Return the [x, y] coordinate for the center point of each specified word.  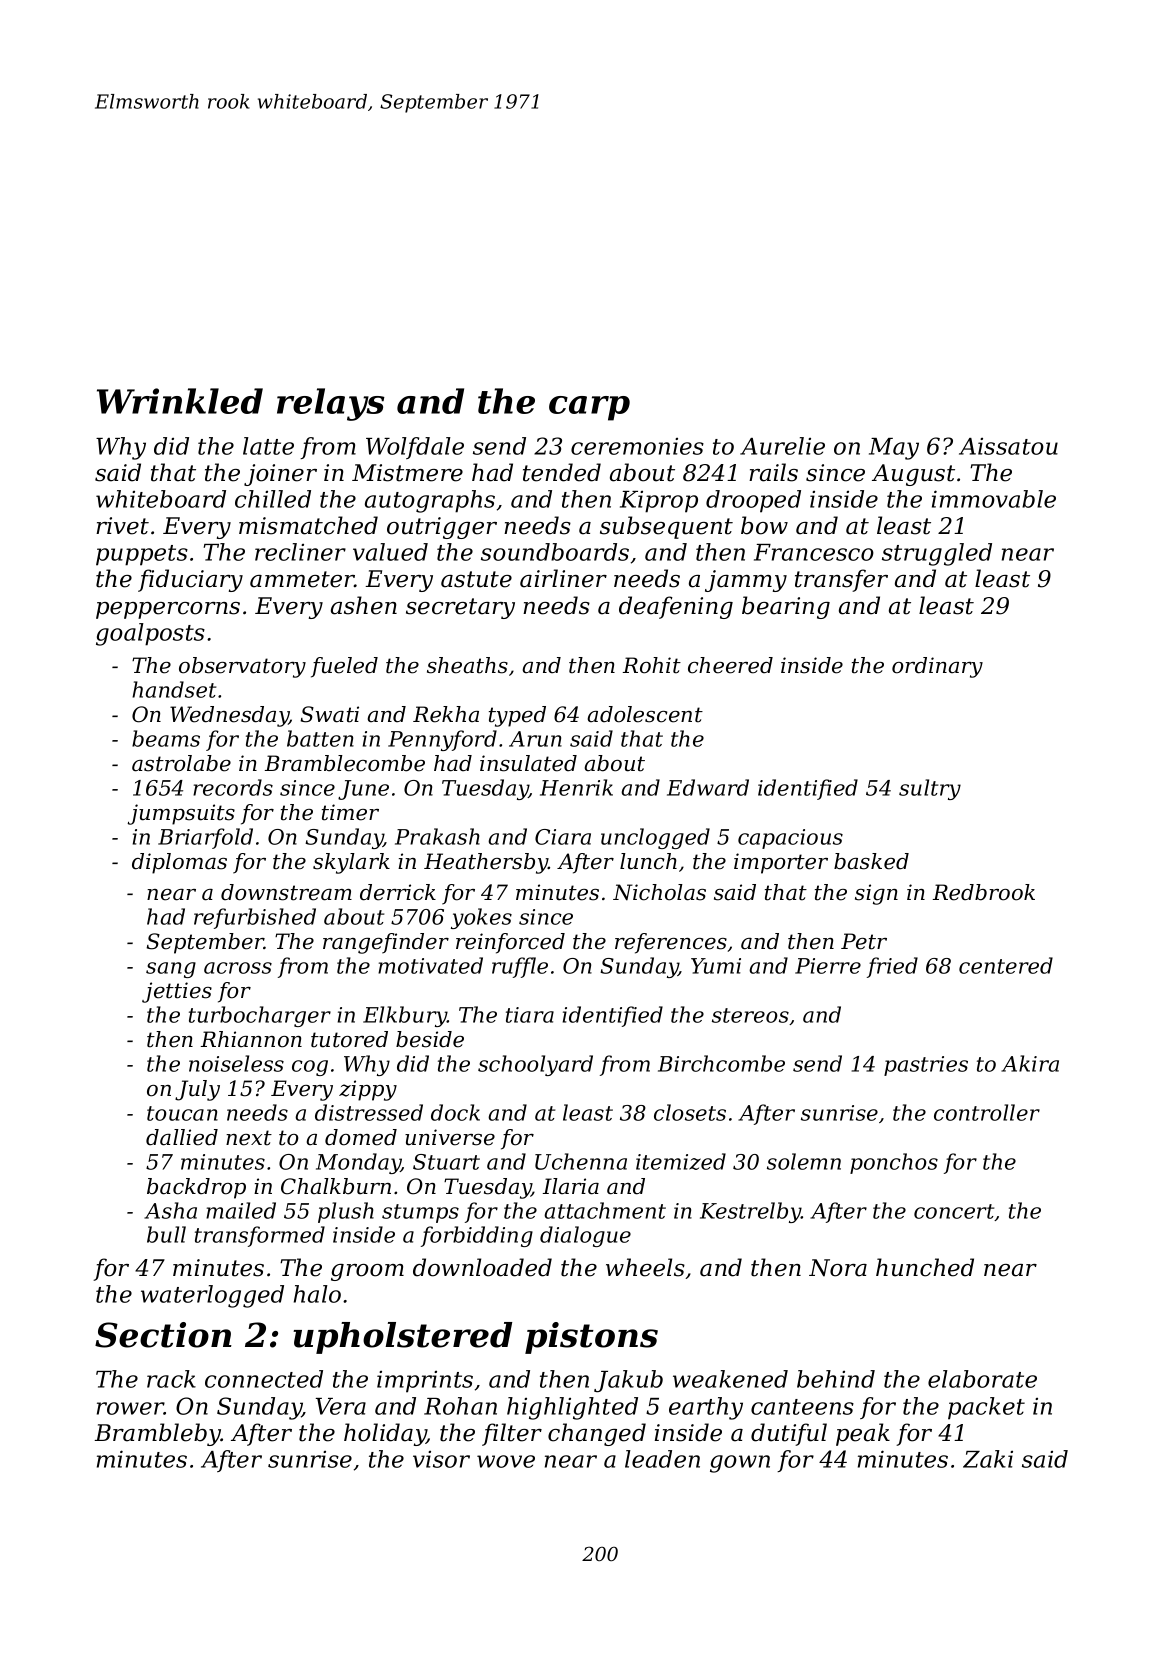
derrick [398, 892]
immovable [994, 499]
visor [441, 1459]
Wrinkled [180, 401]
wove [506, 1461]
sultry [930, 789]
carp [589, 408]
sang [171, 970]
